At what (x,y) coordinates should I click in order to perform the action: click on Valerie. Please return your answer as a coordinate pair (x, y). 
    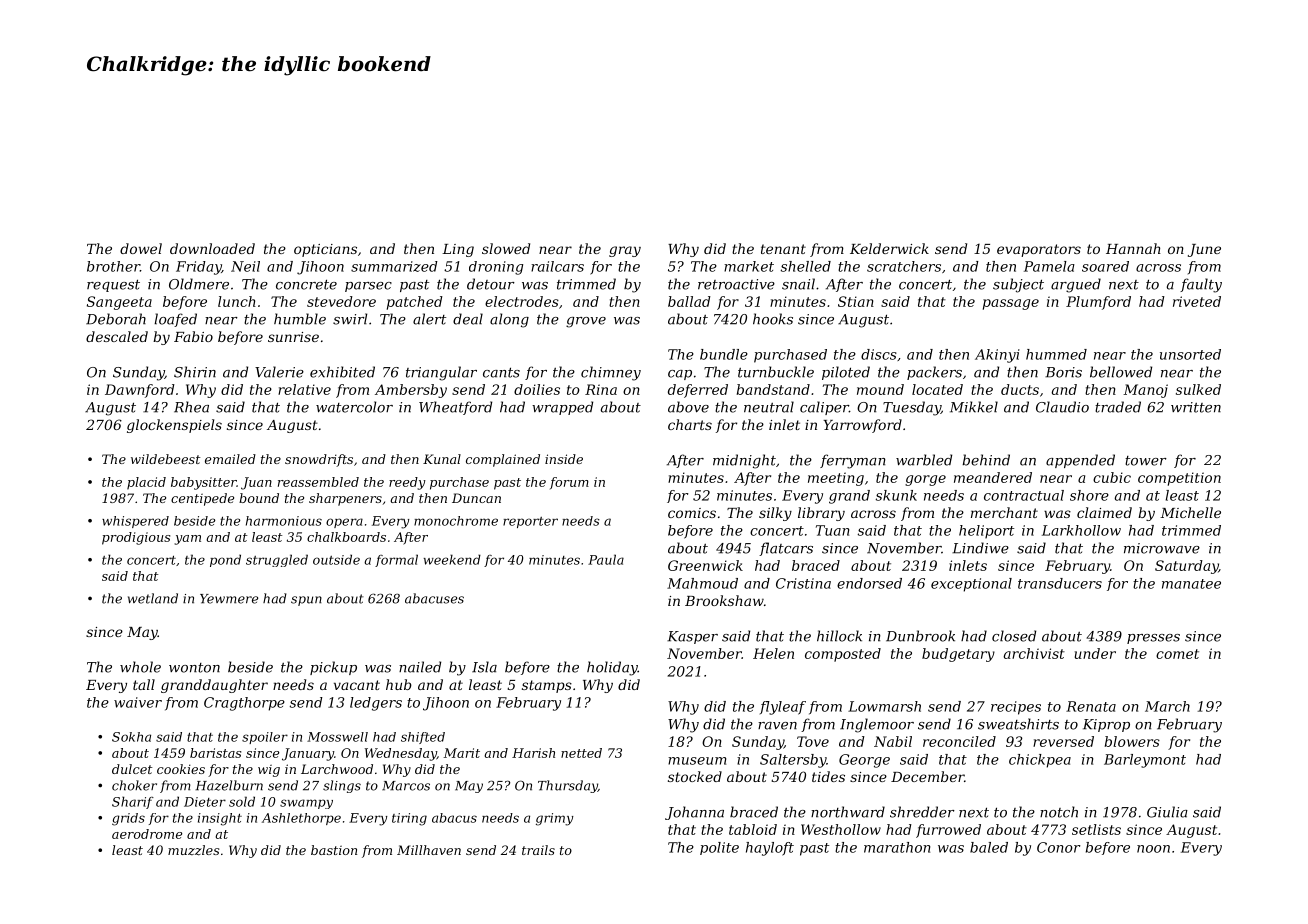
    Looking at the image, I should click on (279, 372).
